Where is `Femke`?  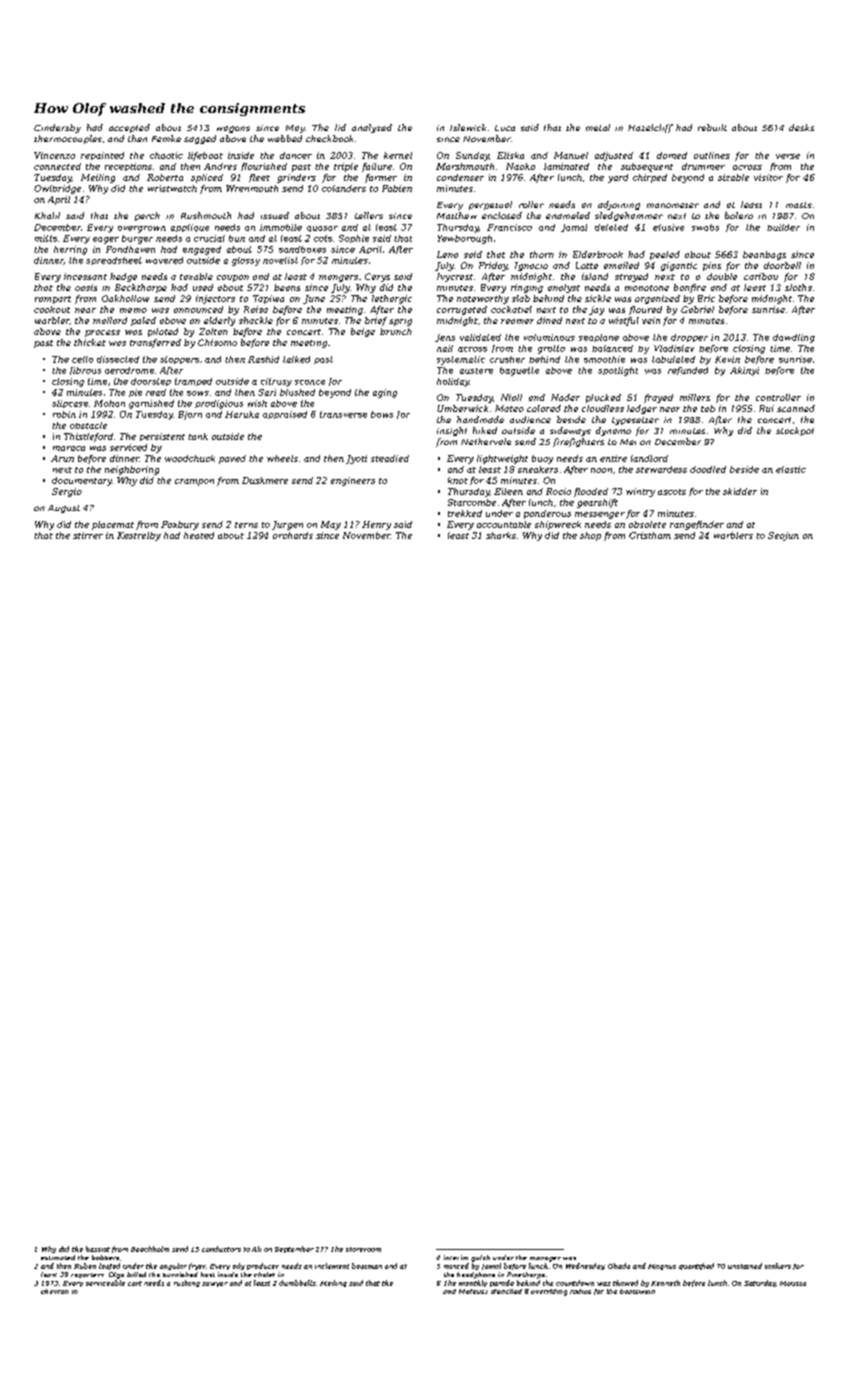 Femke is located at coordinates (166, 138).
